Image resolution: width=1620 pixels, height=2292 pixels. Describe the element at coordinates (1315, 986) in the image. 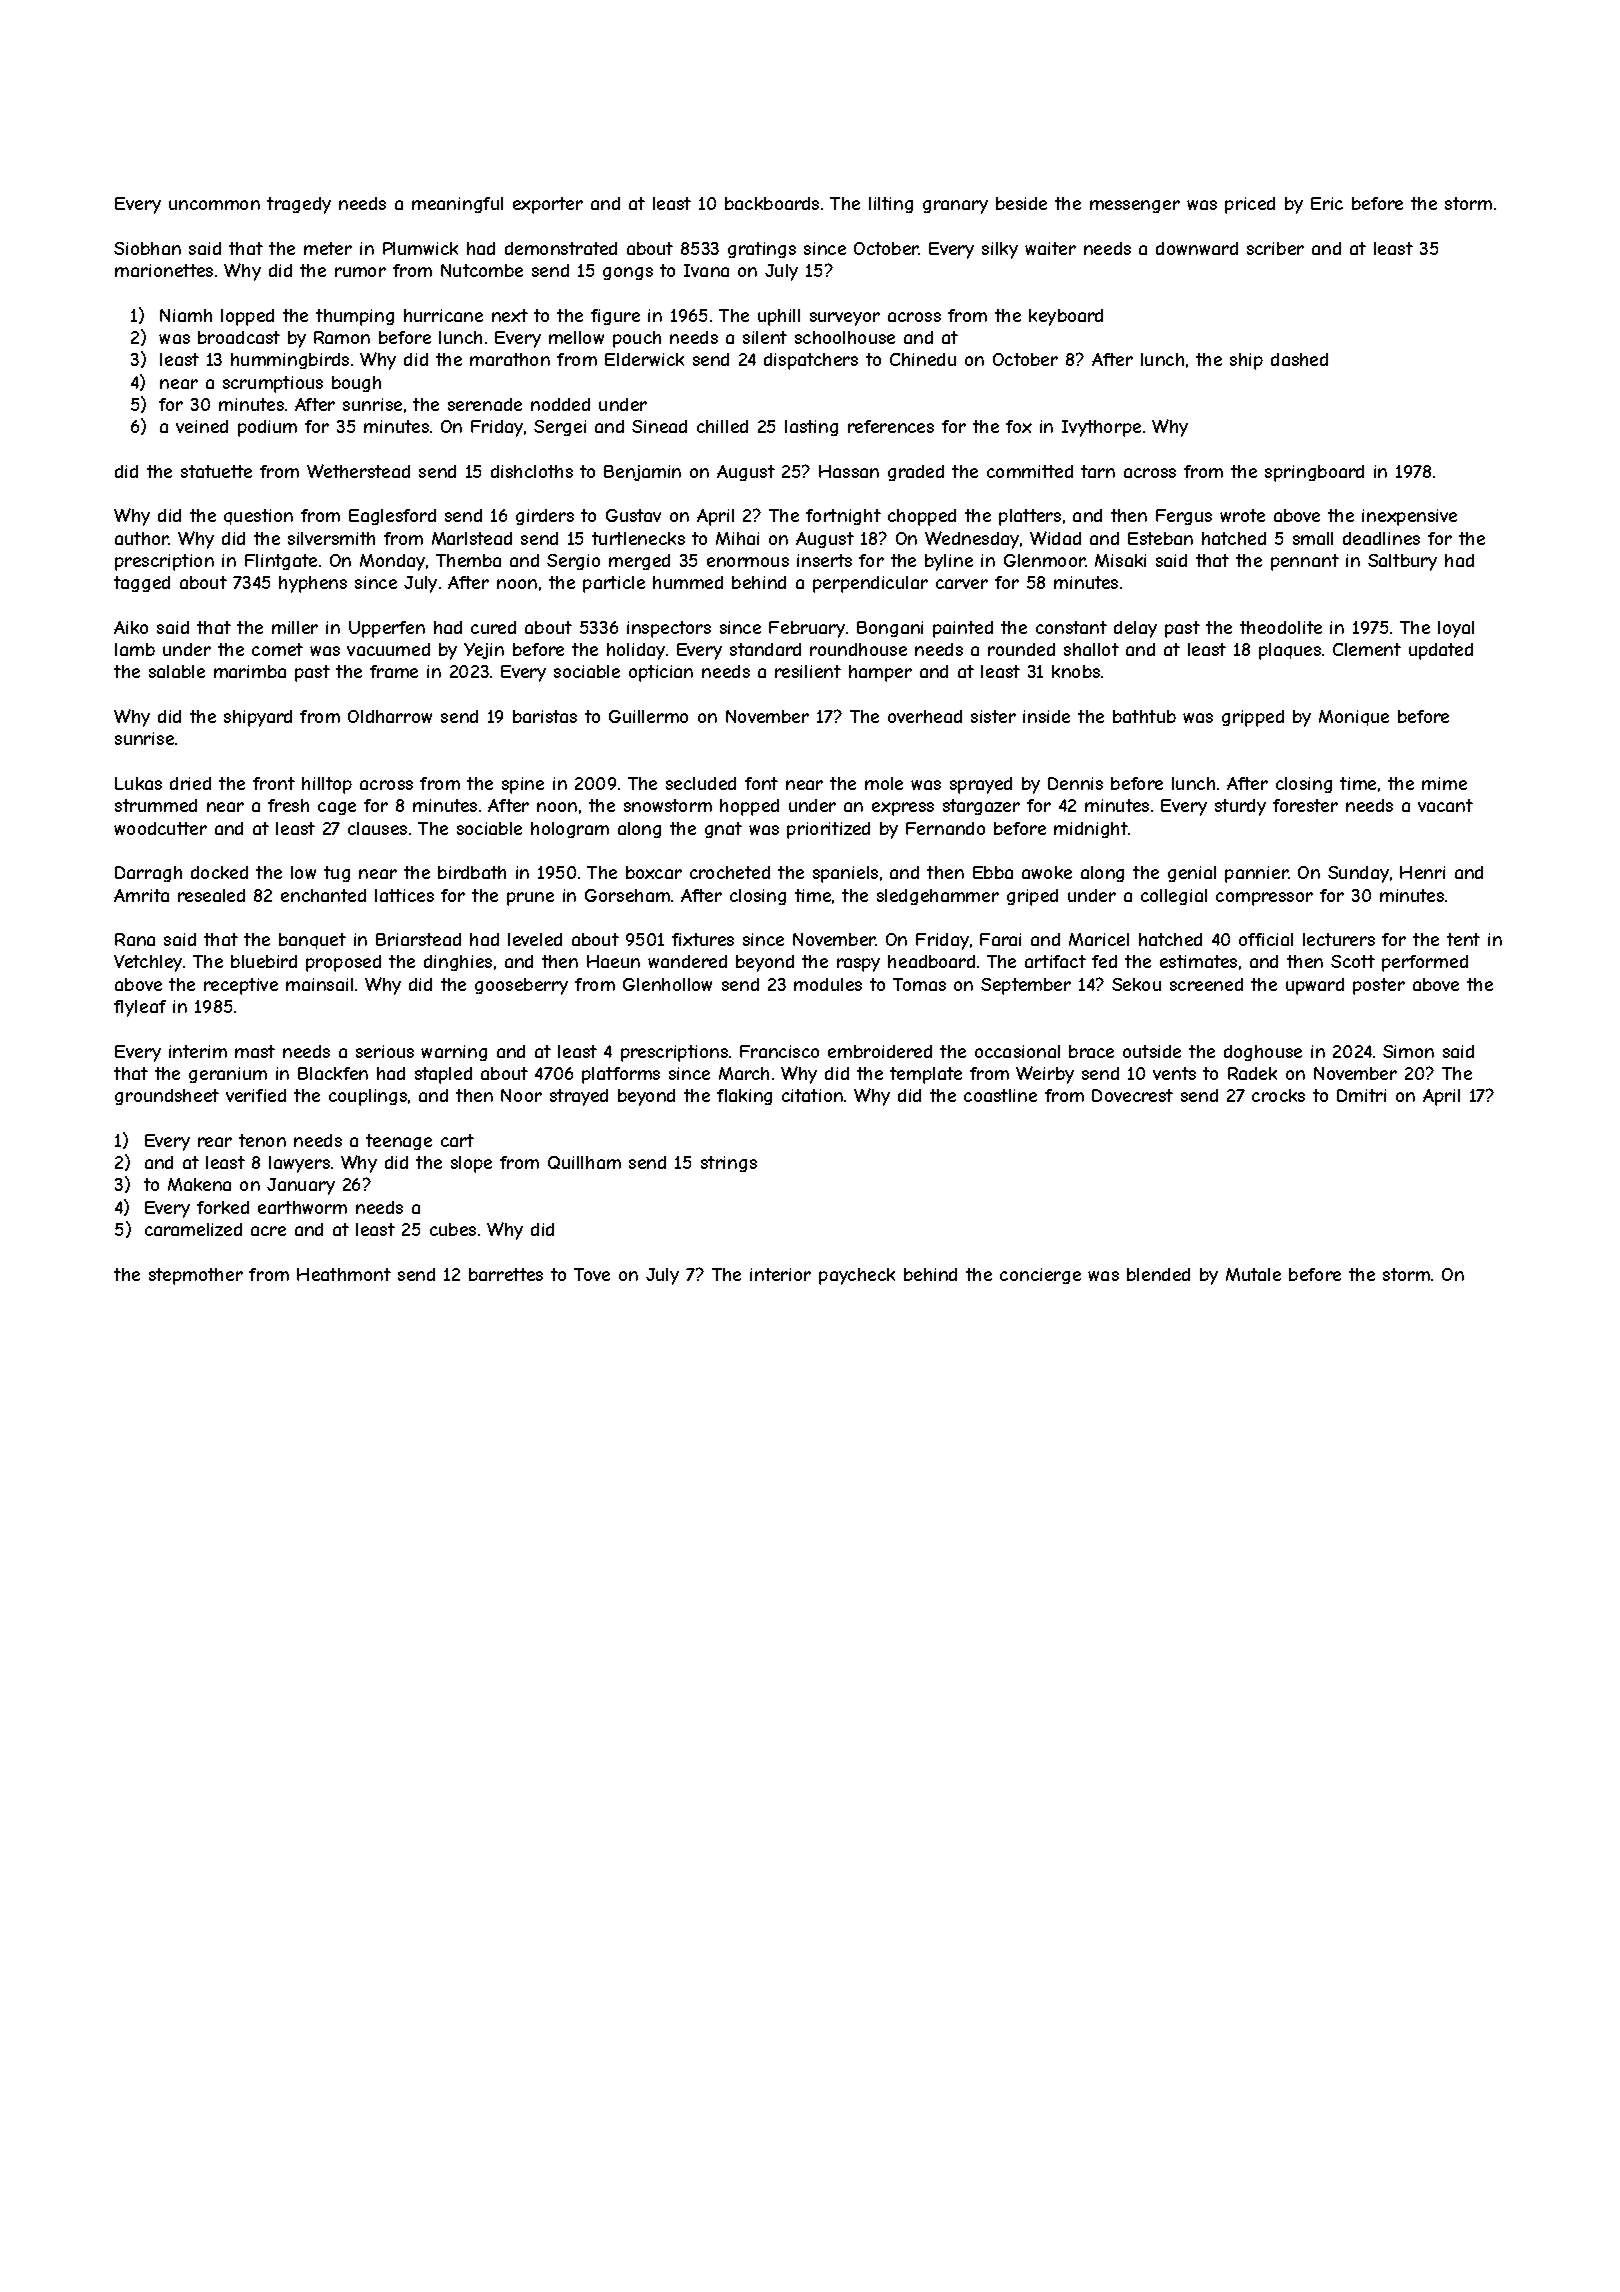

I see `upward` at that location.
